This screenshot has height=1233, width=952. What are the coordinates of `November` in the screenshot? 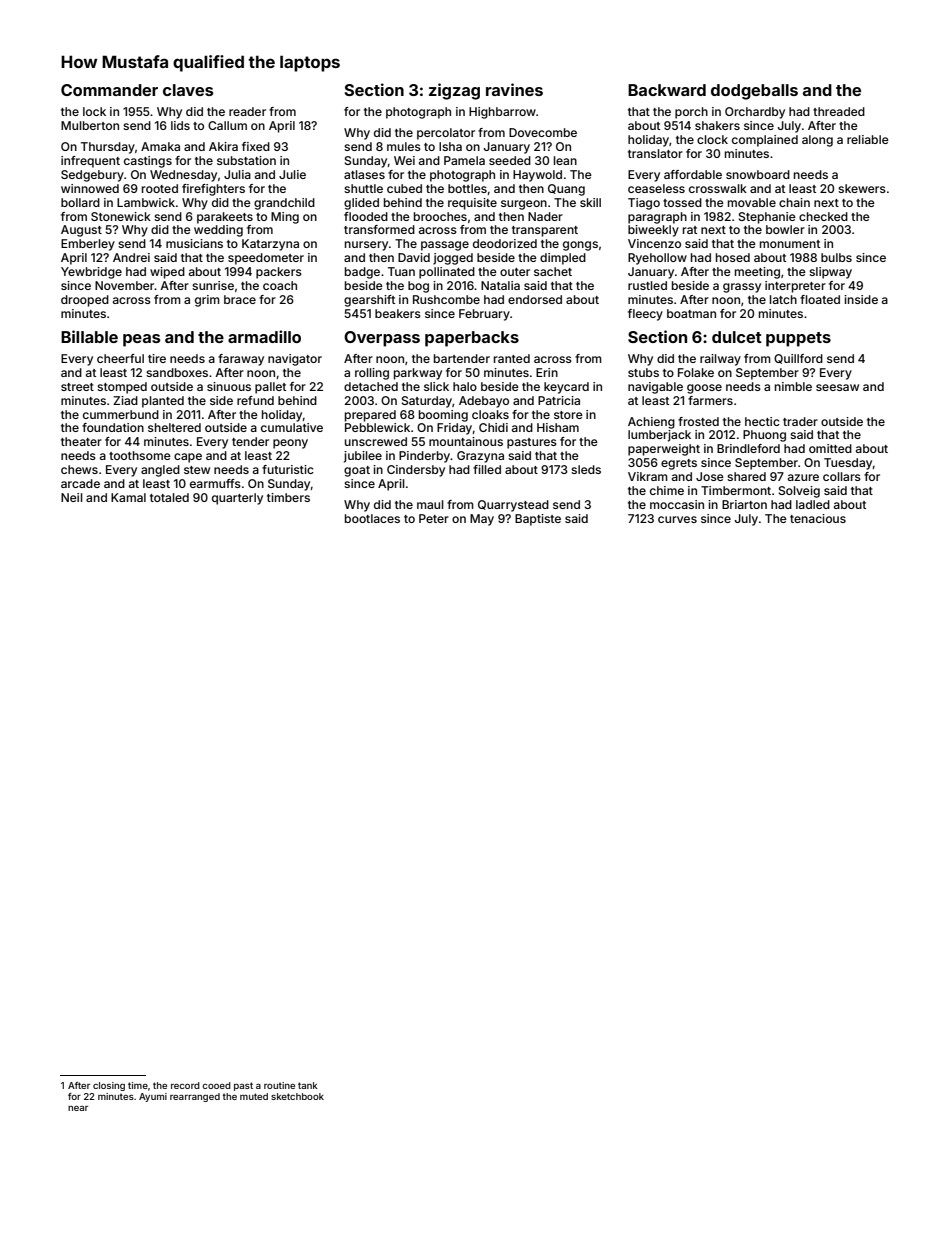 It's located at (125, 285).
